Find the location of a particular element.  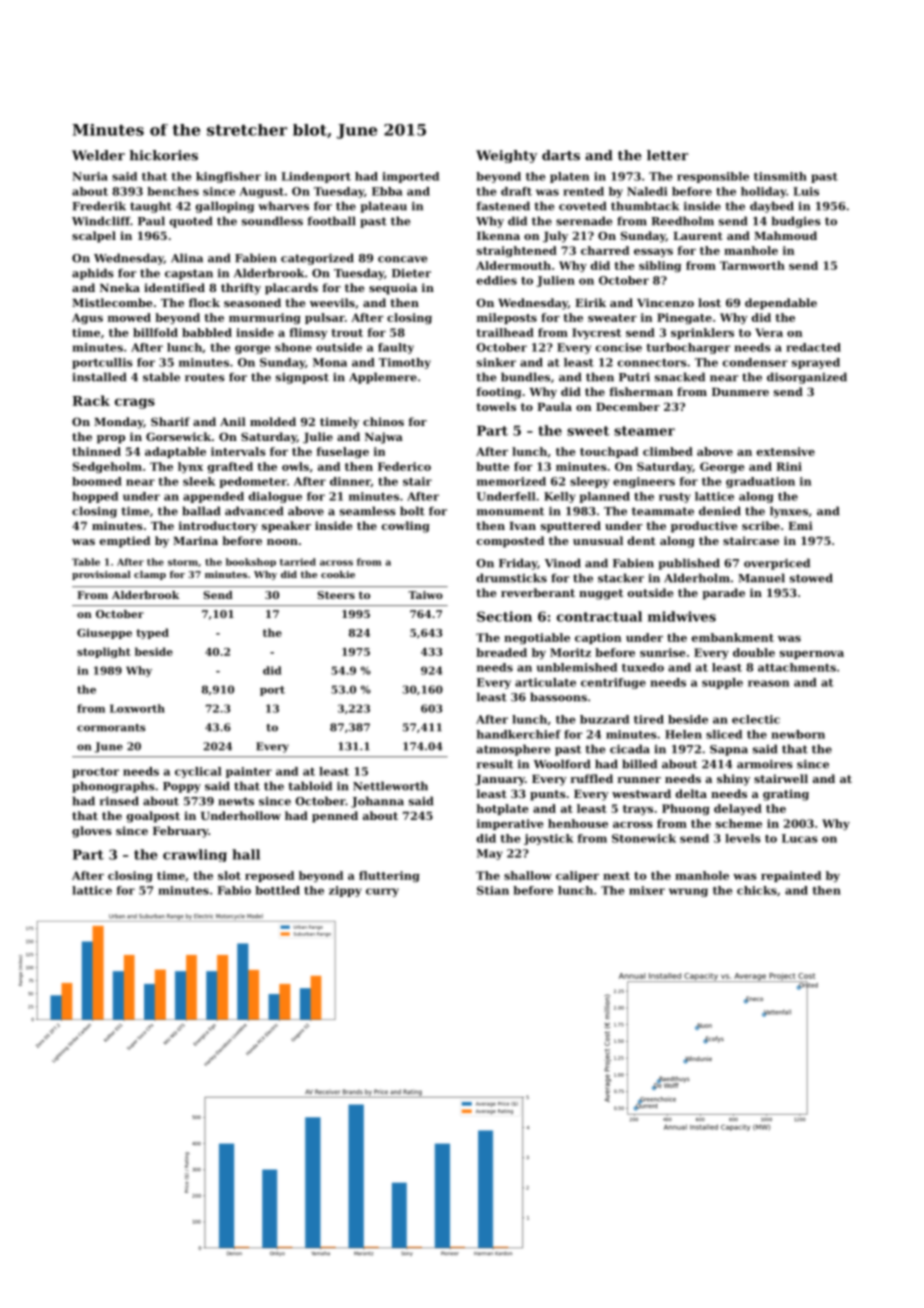

extensive is located at coordinates (786, 451).
